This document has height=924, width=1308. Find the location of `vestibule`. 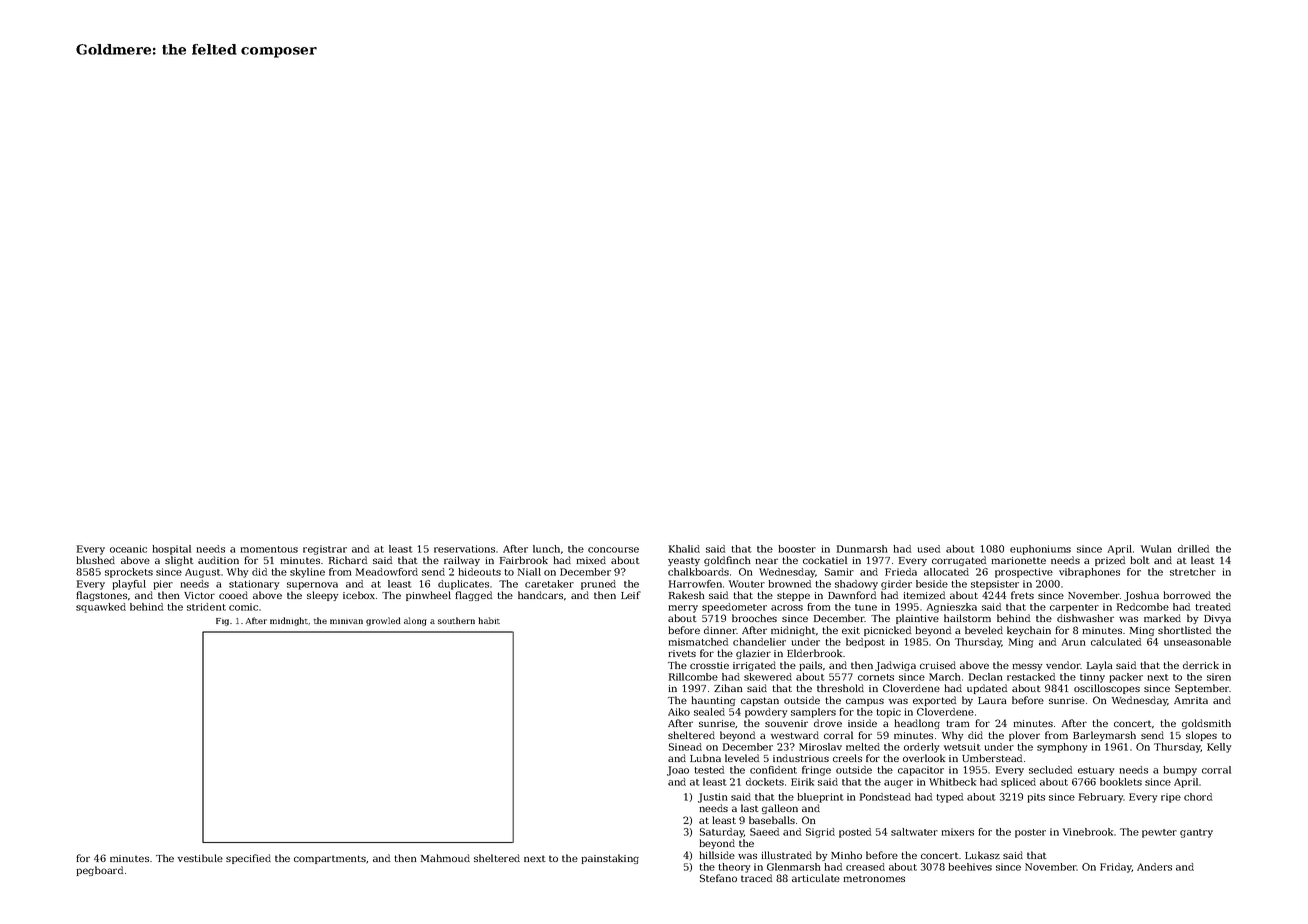

vestibule is located at coordinates (200, 858).
